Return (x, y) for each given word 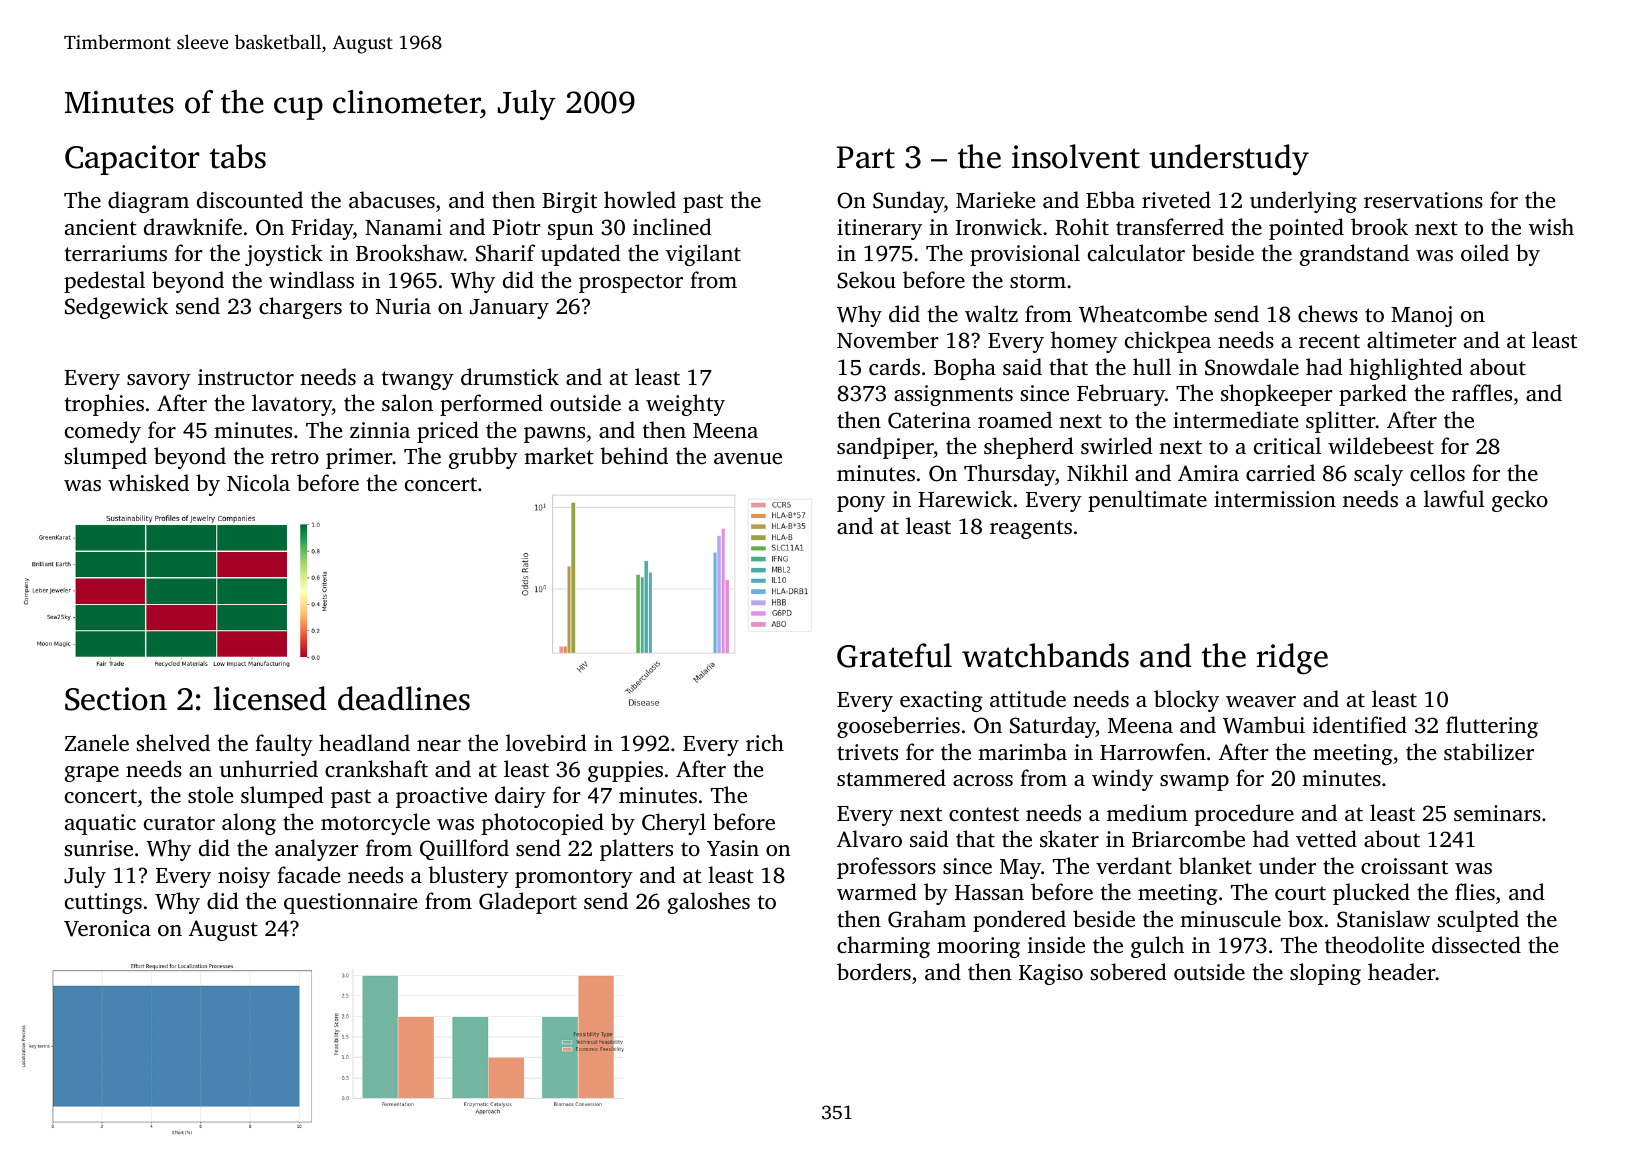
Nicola (258, 482)
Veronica (107, 928)
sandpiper (885, 448)
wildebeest (1381, 445)
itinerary (879, 229)
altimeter (1412, 339)
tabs (238, 156)
